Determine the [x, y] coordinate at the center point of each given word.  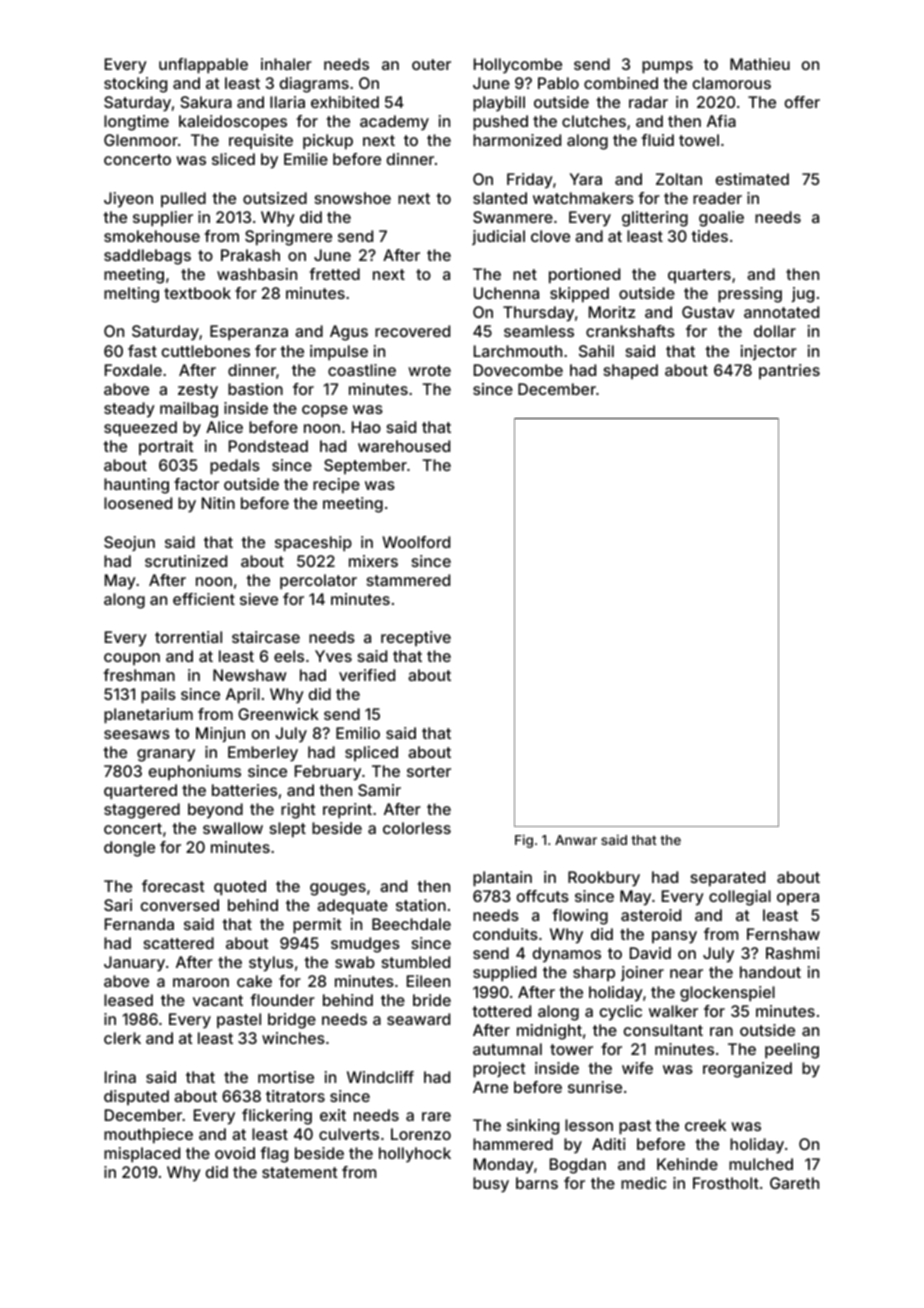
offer [802, 102]
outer [431, 64]
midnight [549, 1032]
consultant [663, 1030]
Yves [333, 656]
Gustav [708, 312]
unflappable [203, 66]
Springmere [288, 238]
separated [728, 879]
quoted [240, 888]
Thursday [538, 314]
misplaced [142, 1155]
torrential [188, 637]
